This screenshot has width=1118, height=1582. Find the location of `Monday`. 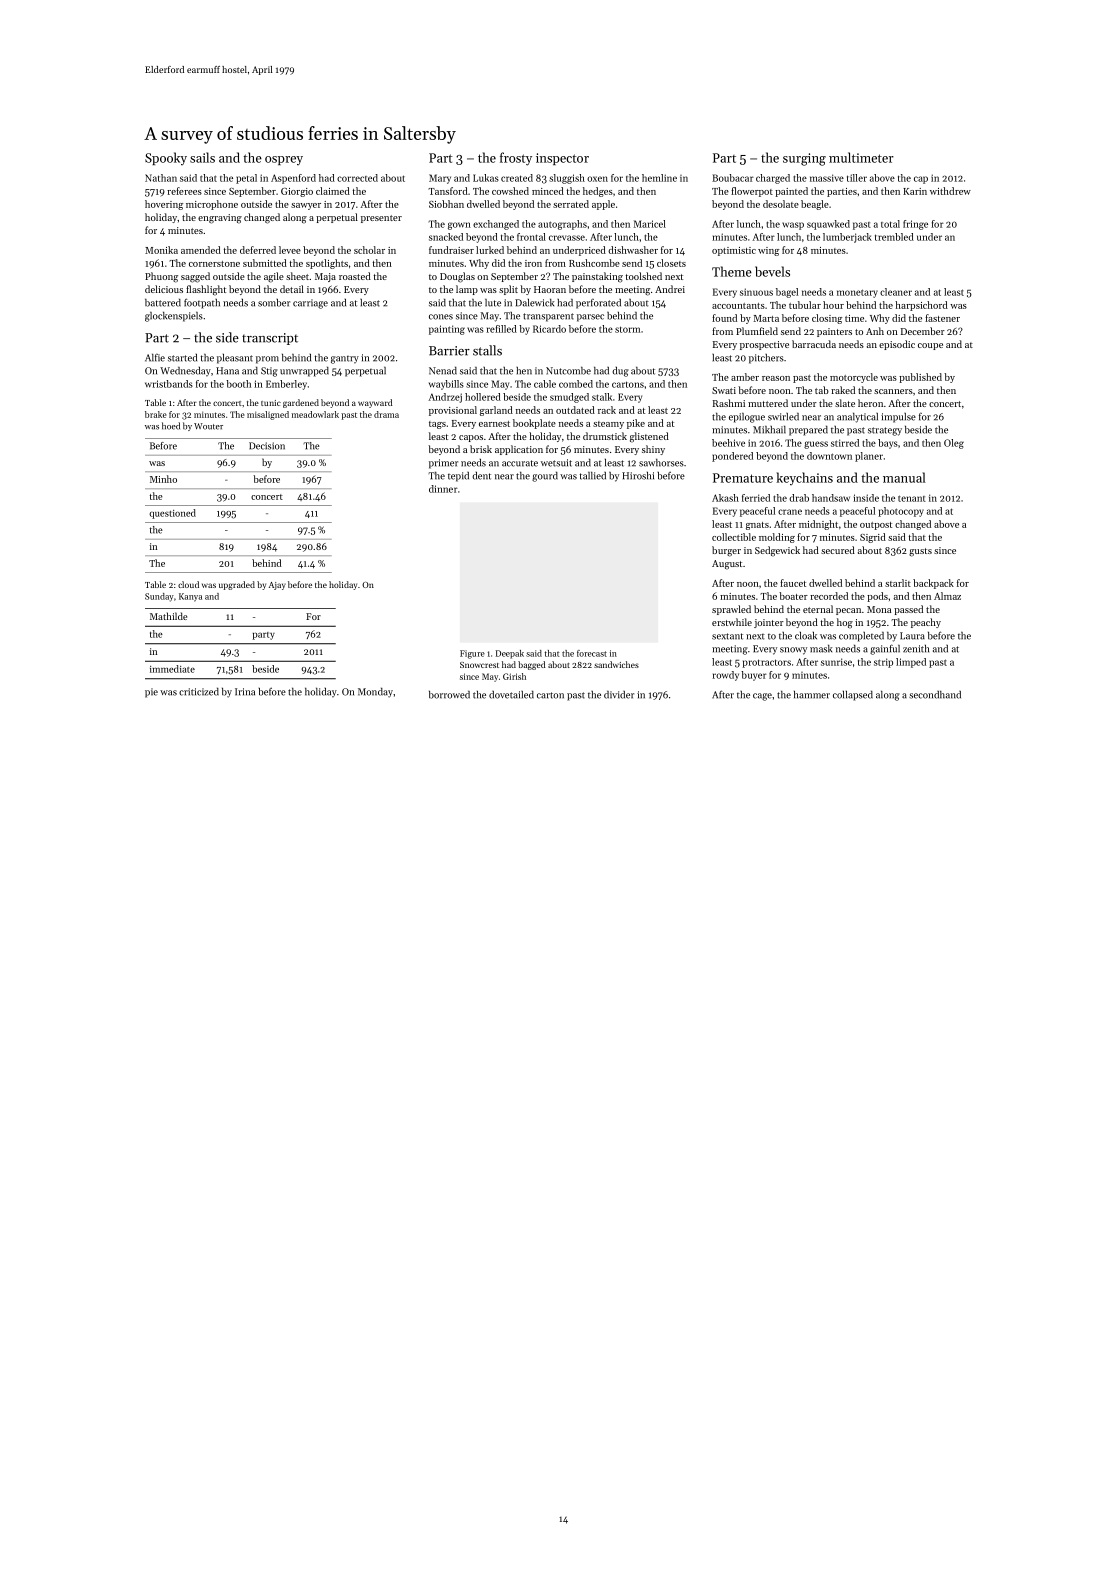

Monday is located at coordinates (375, 693).
